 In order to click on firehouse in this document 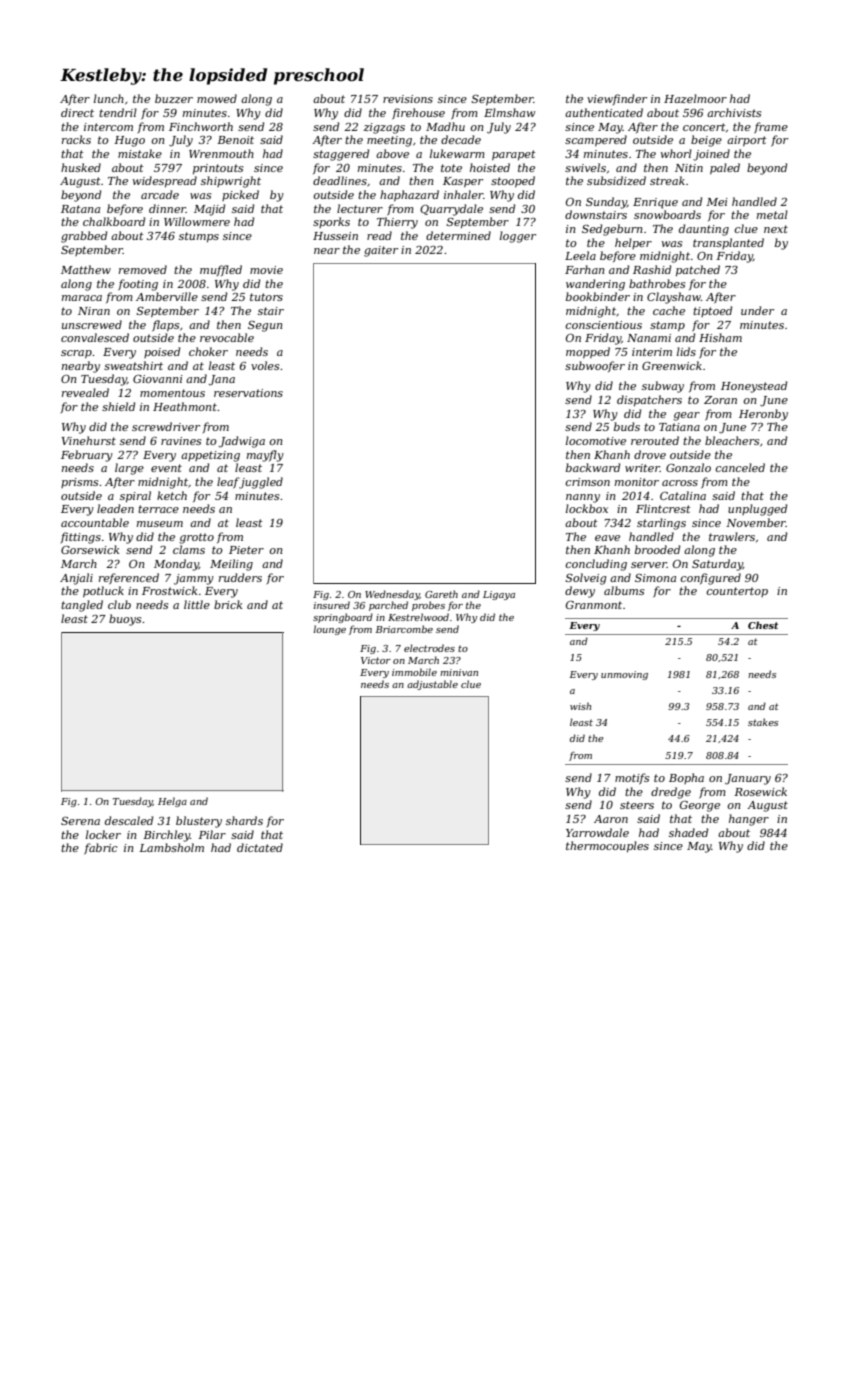, I will do `click(418, 113)`.
